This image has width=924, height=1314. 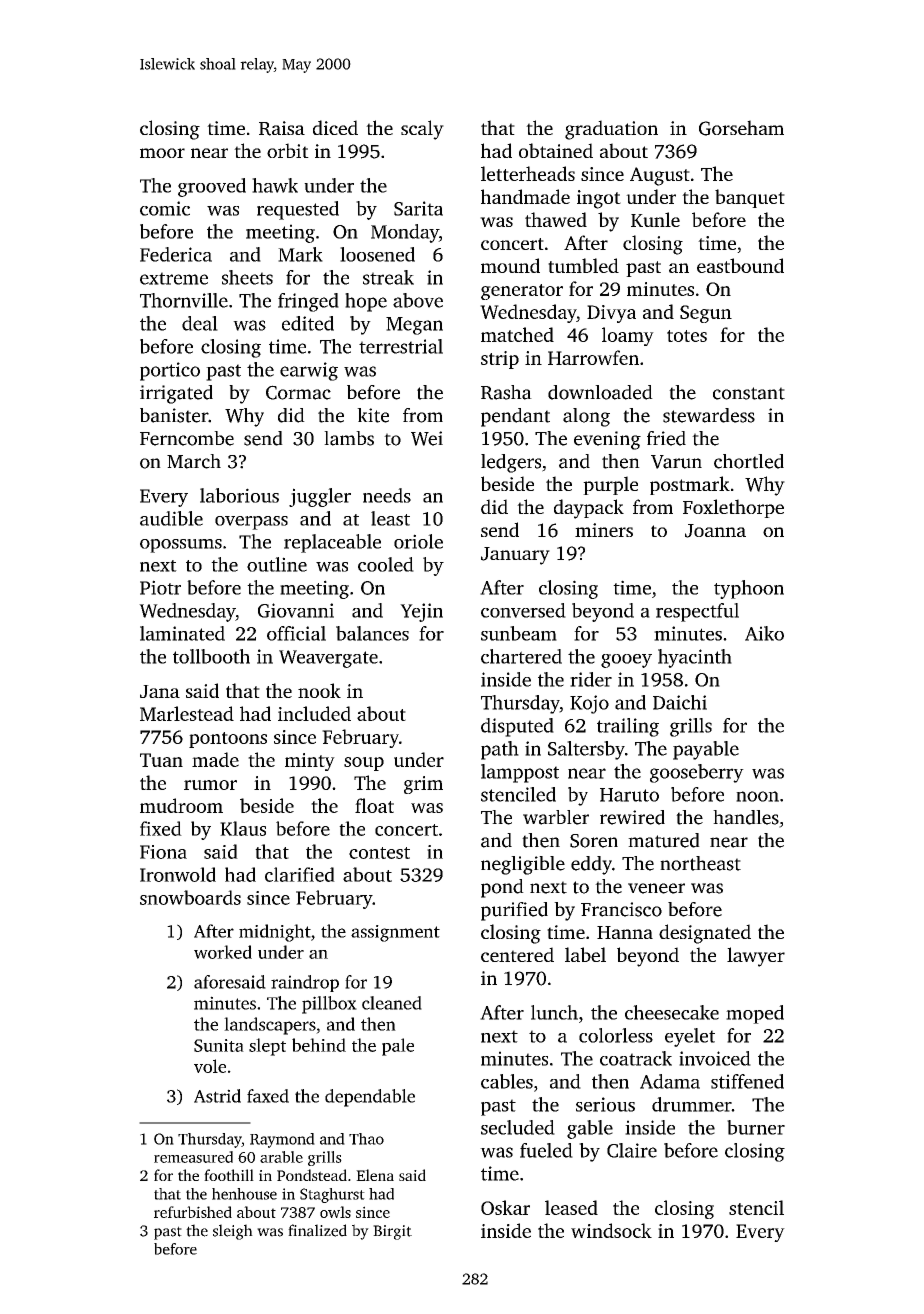 What do you see at coordinates (162, 153) in the image?
I see `moor` at bounding box center [162, 153].
